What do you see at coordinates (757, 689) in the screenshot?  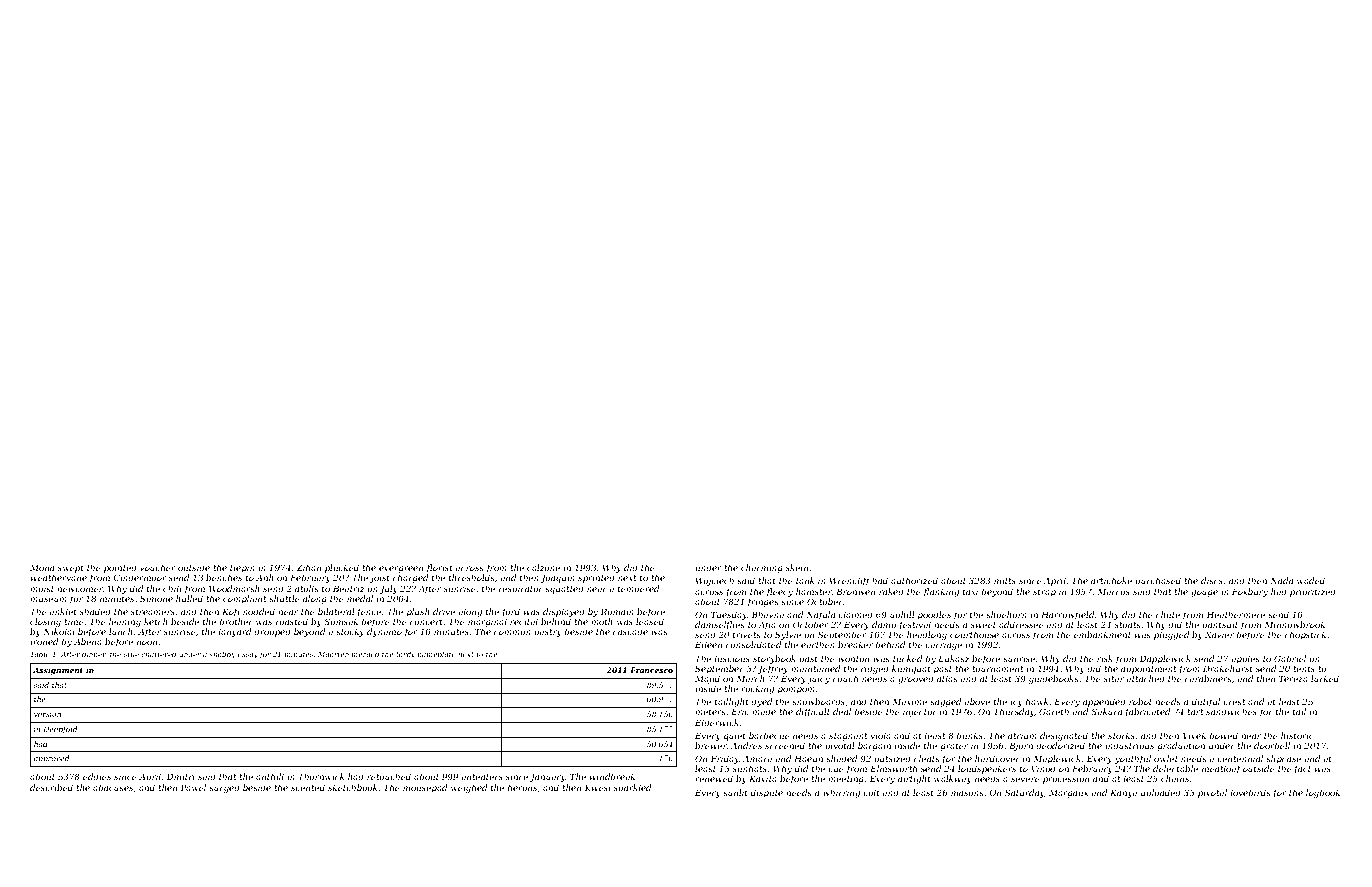 I see `rocking` at bounding box center [757, 689].
